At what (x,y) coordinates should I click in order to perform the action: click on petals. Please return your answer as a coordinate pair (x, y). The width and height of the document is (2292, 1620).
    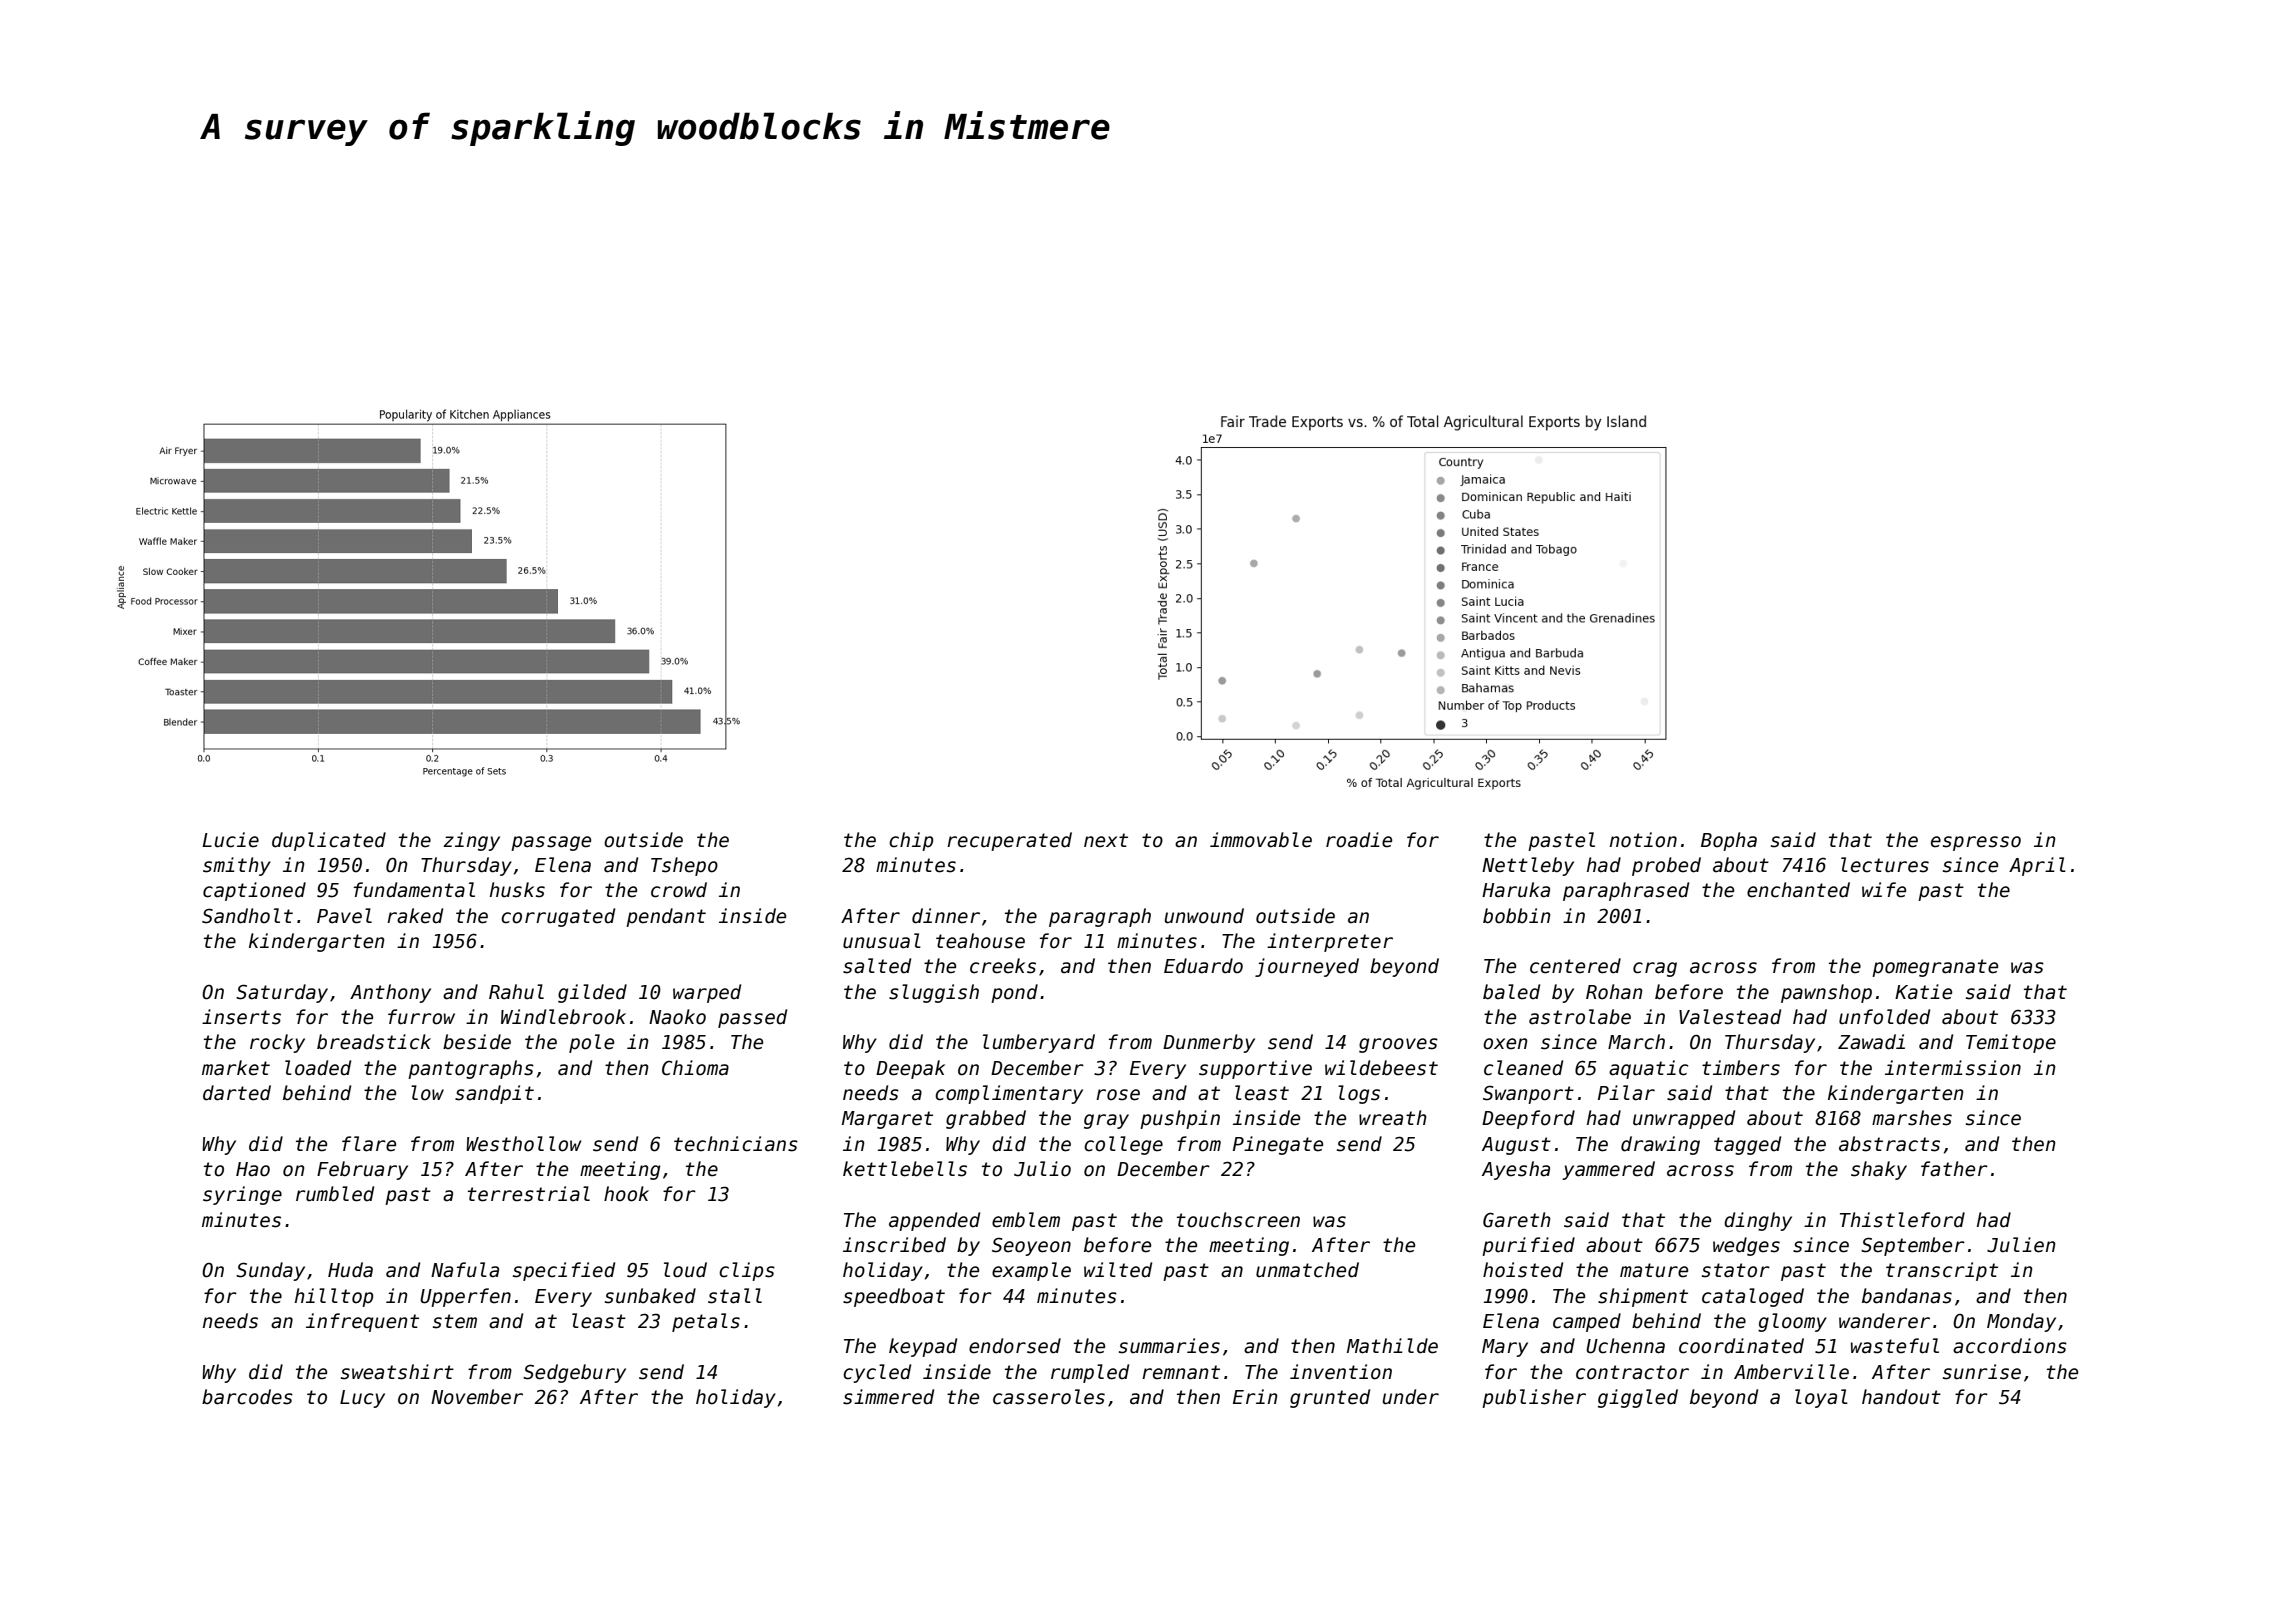
    Looking at the image, I should click on (706, 1322).
